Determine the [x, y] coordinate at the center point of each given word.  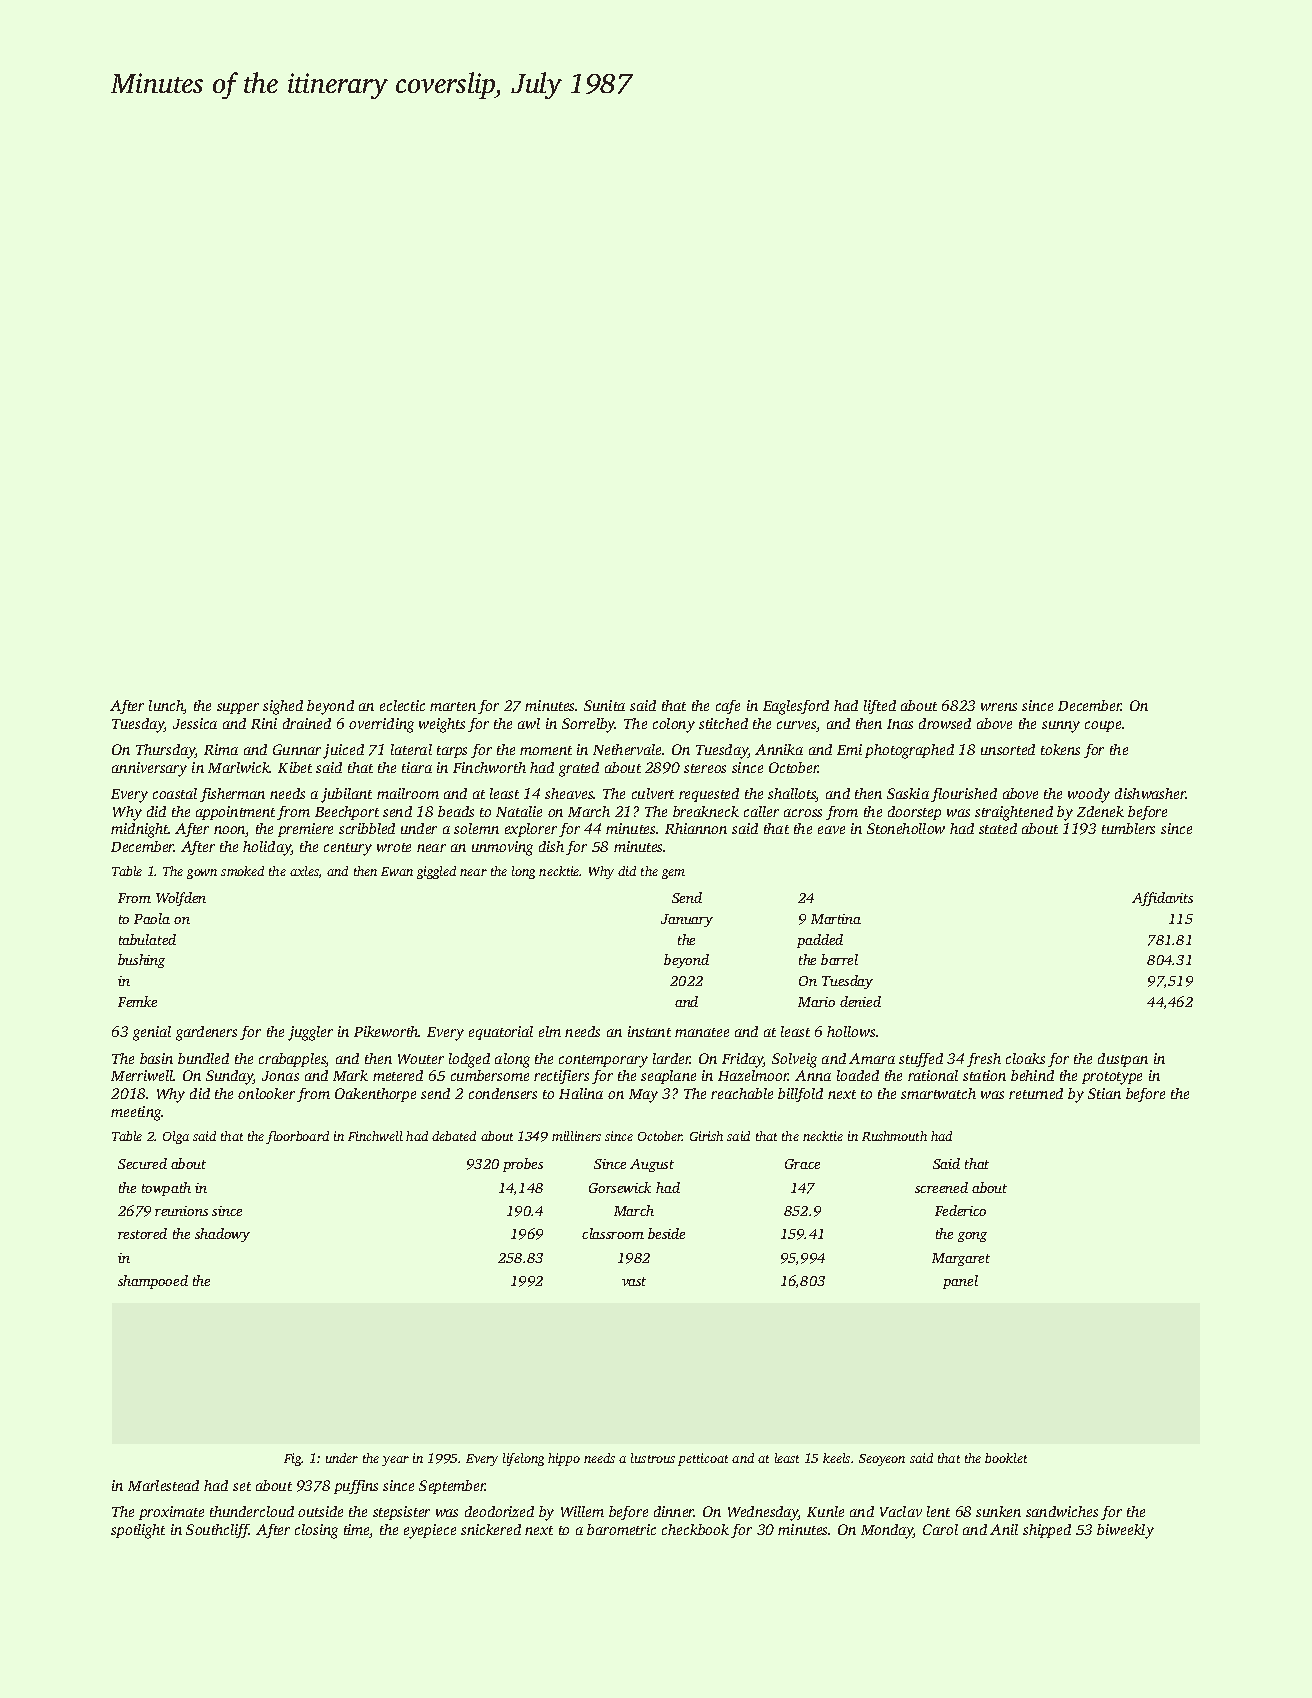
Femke [137, 1001]
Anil [1004, 1529]
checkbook [695, 1529]
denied [860, 1001]
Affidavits [1162, 899]
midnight [140, 830]
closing [316, 1531]
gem [673, 874]
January [687, 920]
